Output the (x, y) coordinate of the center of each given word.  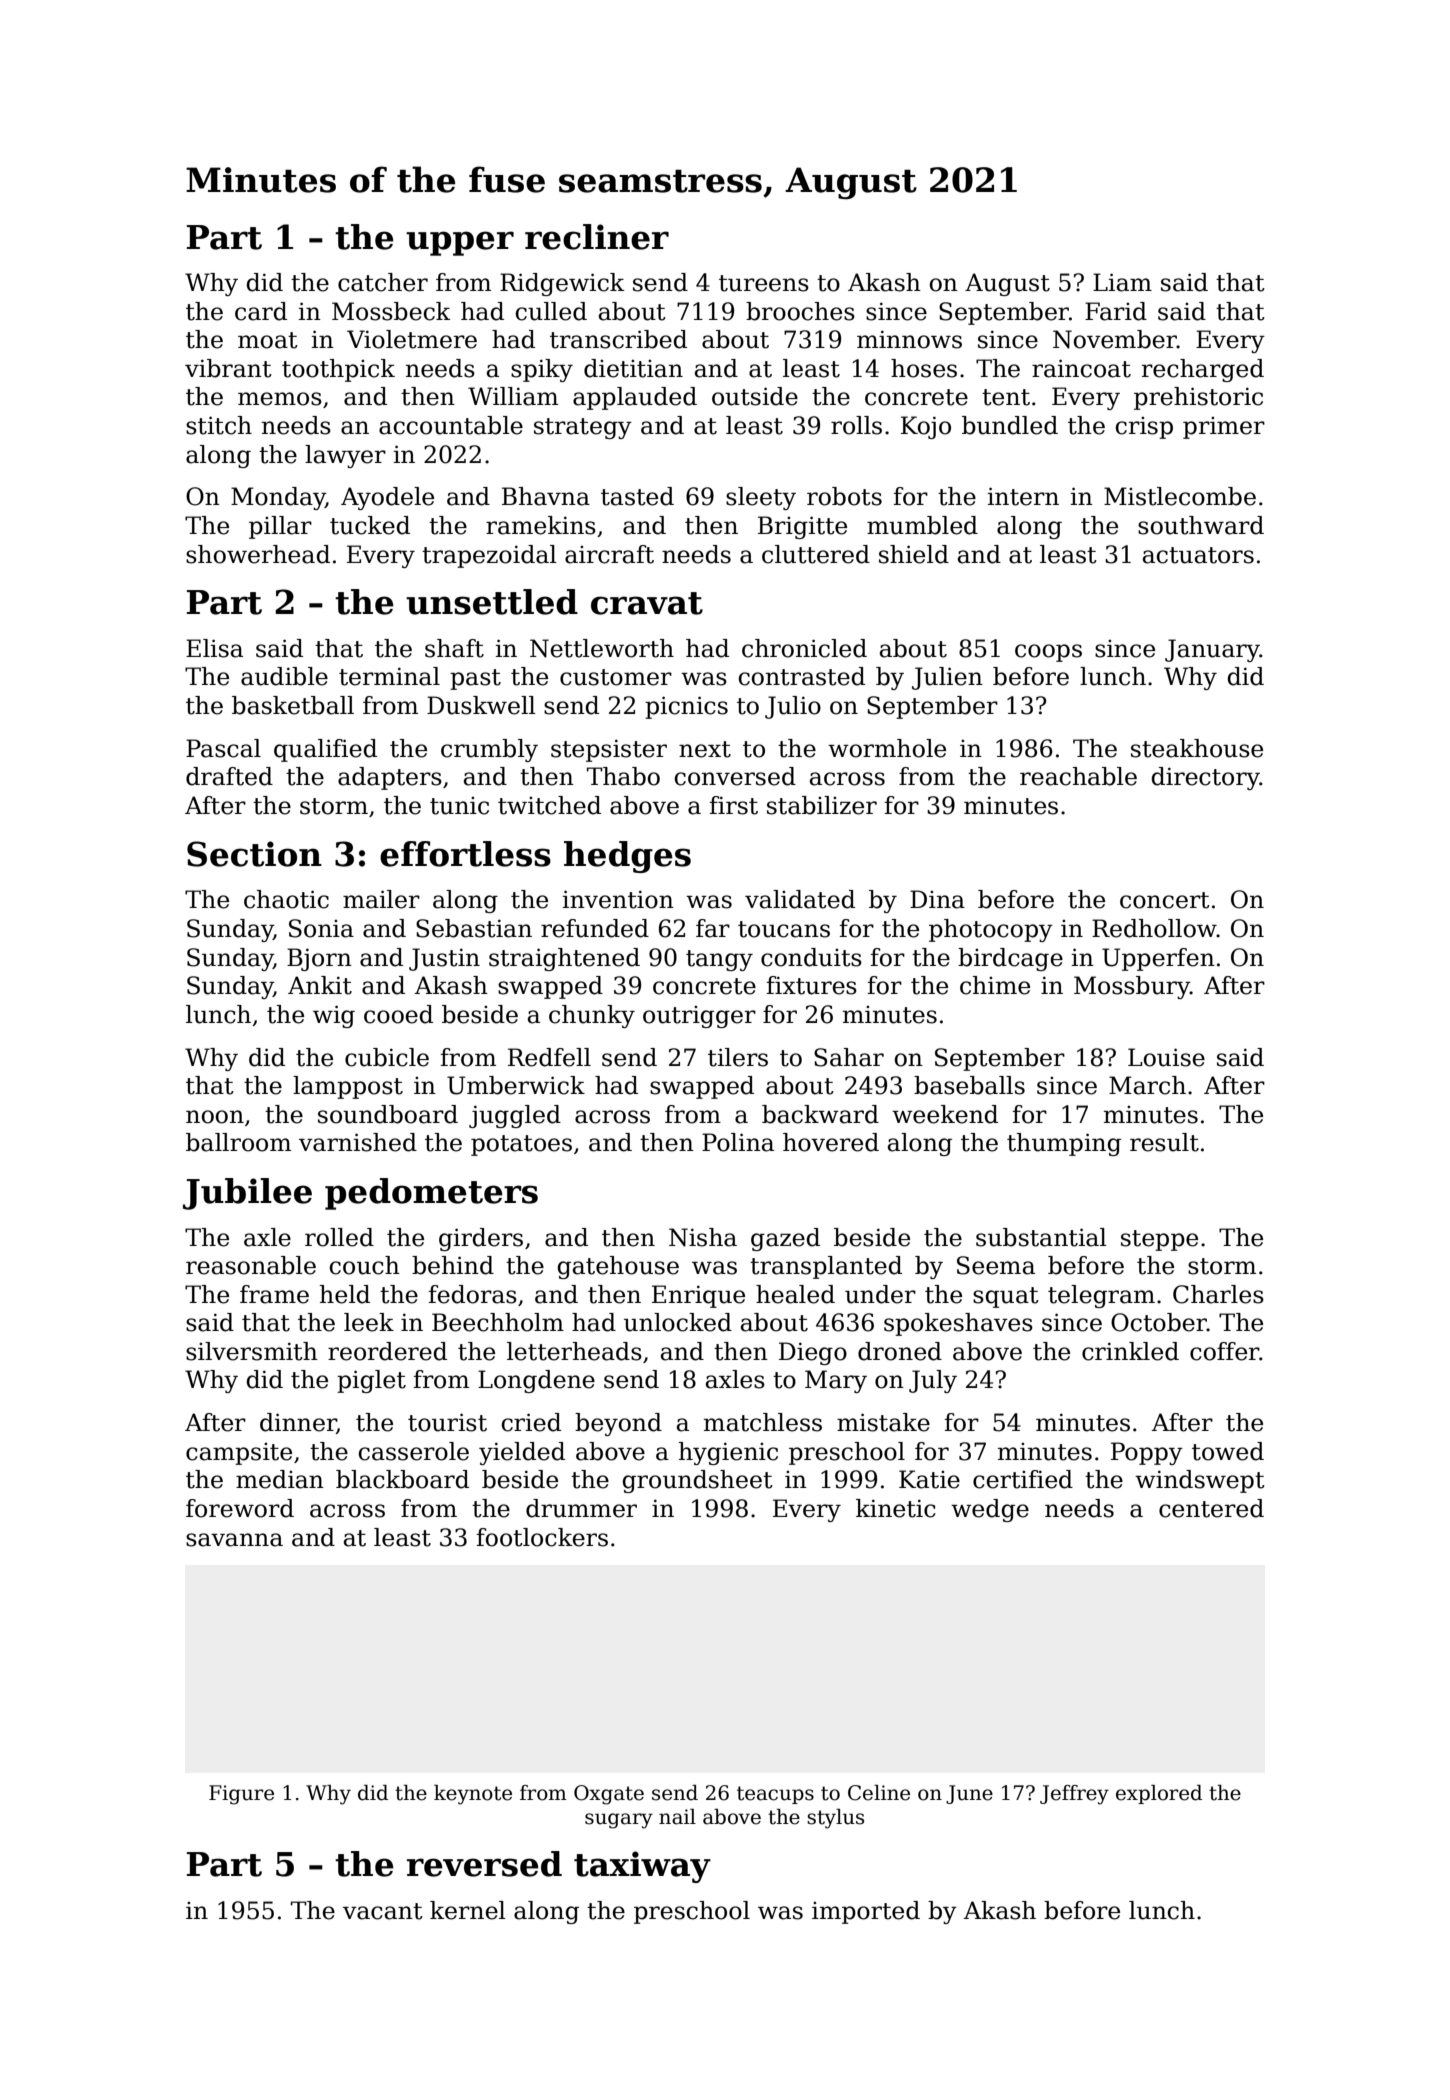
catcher (383, 282)
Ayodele (387, 498)
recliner (597, 237)
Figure (241, 1795)
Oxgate (609, 1795)
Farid (1116, 311)
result (1164, 1142)
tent (1006, 397)
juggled (515, 1116)
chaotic (286, 899)
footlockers (542, 1537)
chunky (592, 1016)
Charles (1218, 1294)
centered (1211, 1508)
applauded (635, 398)
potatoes (521, 1145)
